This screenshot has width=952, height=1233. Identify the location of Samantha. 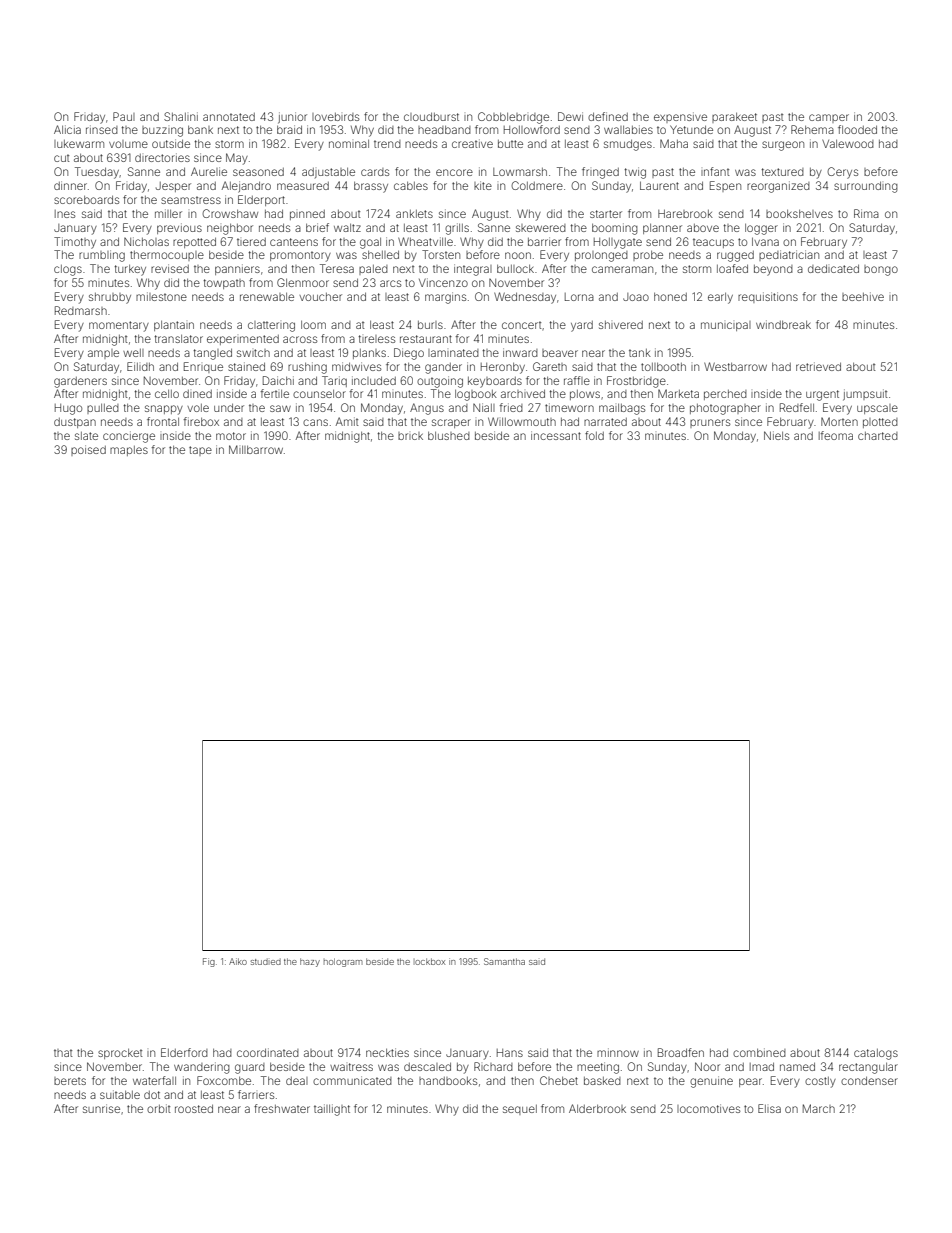
(504, 961).
